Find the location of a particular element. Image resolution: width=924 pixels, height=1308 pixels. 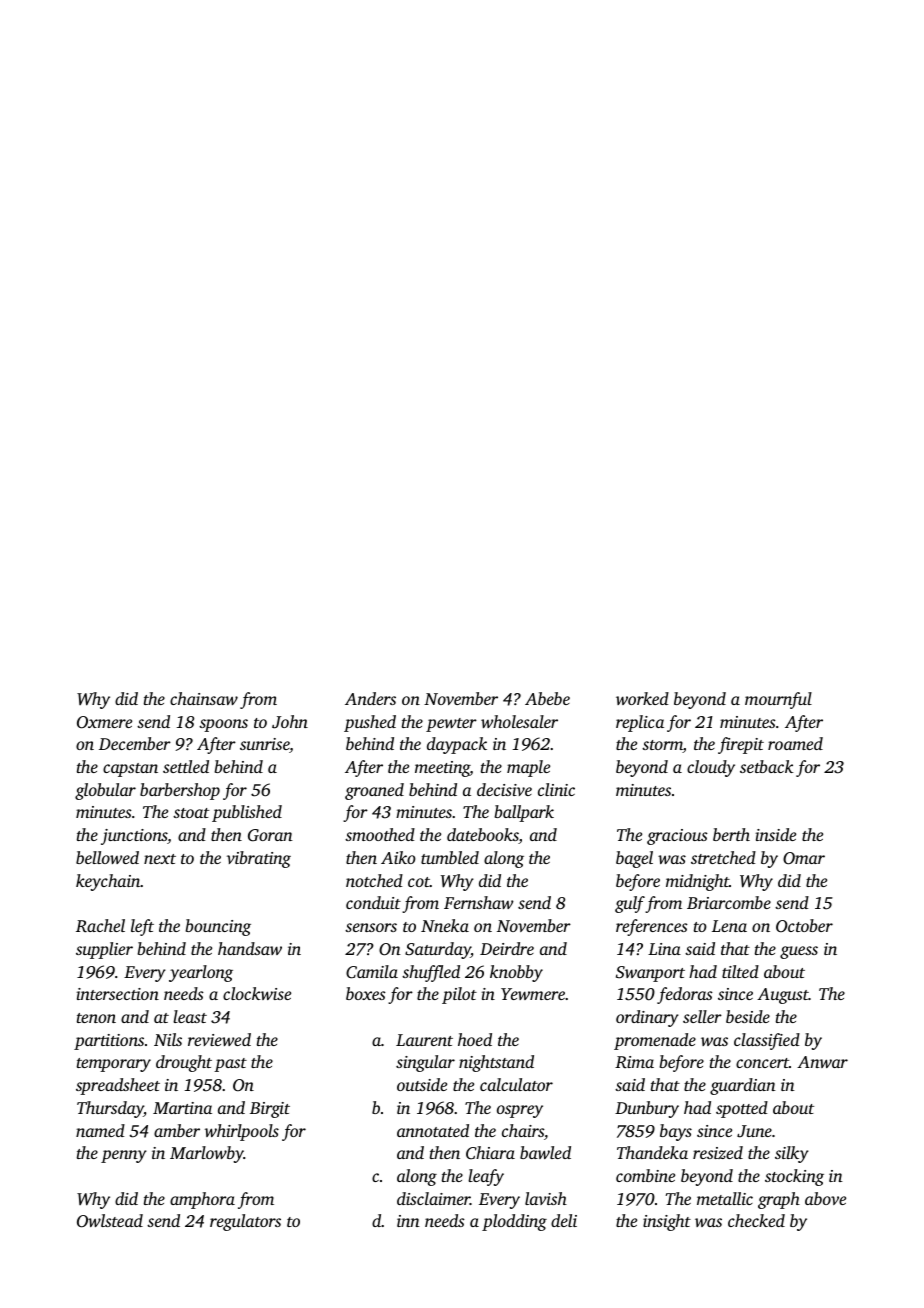

tumbled is located at coordinates (450, 857).
